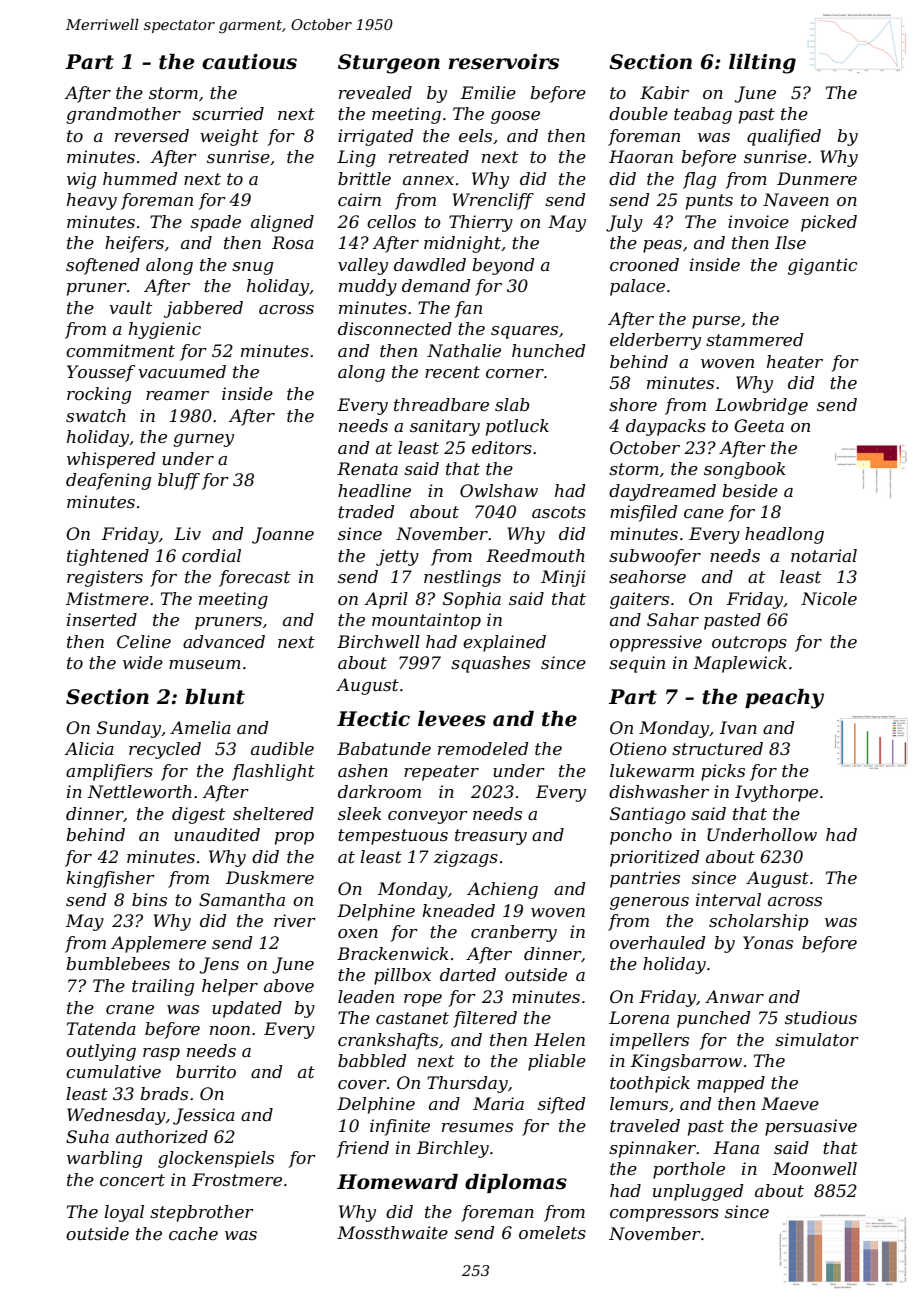 This screenshot has height=1308, width=924. I want to click on Dunmere, so click(817, 178).
